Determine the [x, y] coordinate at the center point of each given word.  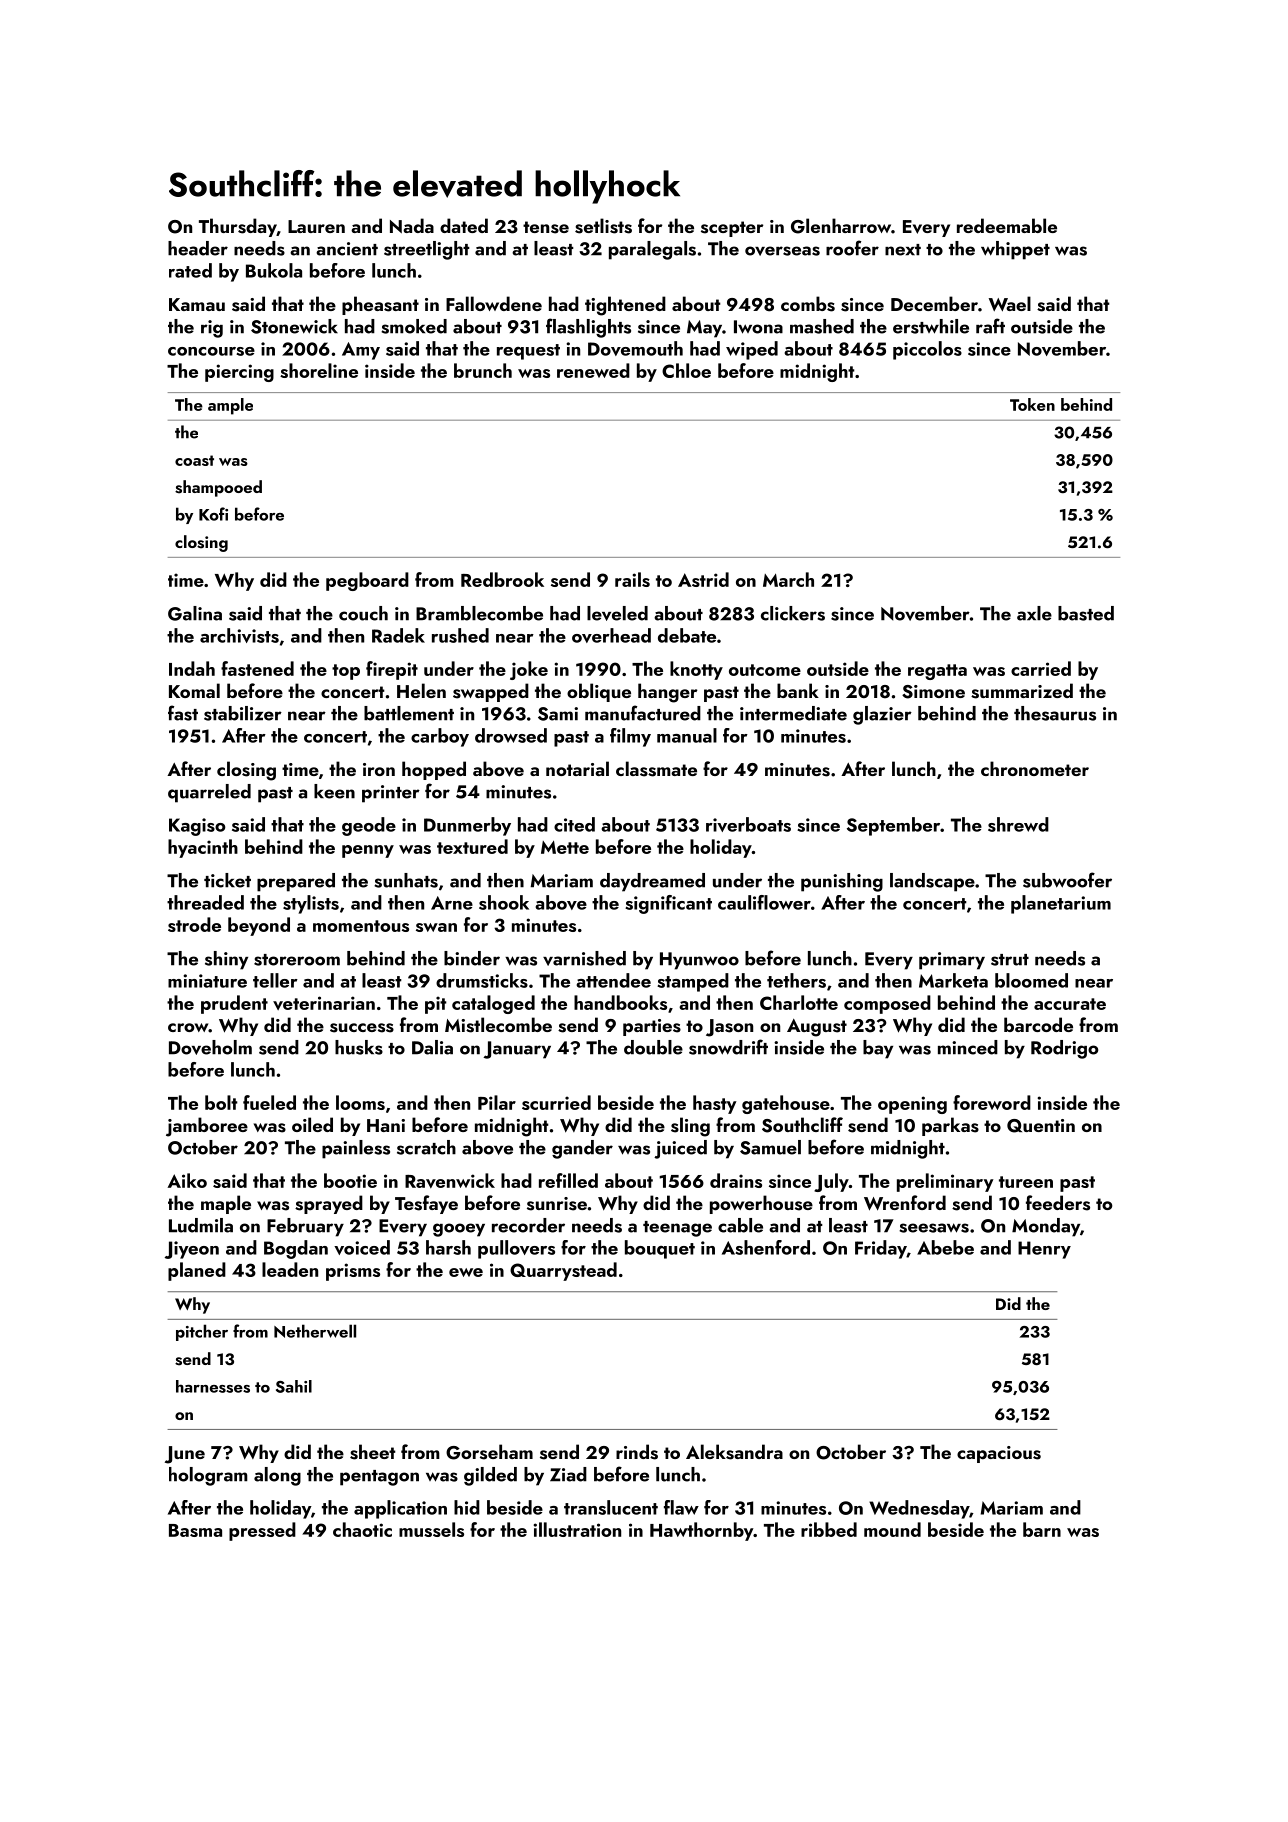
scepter [732, 229]
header [198, 248]
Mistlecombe [498, 1025]
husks [359, 1047]
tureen [1026, 1182]
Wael [1010, 304]
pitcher [202, 1332]
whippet [1015, 250]
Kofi [213, 514]
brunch [483, 370]
